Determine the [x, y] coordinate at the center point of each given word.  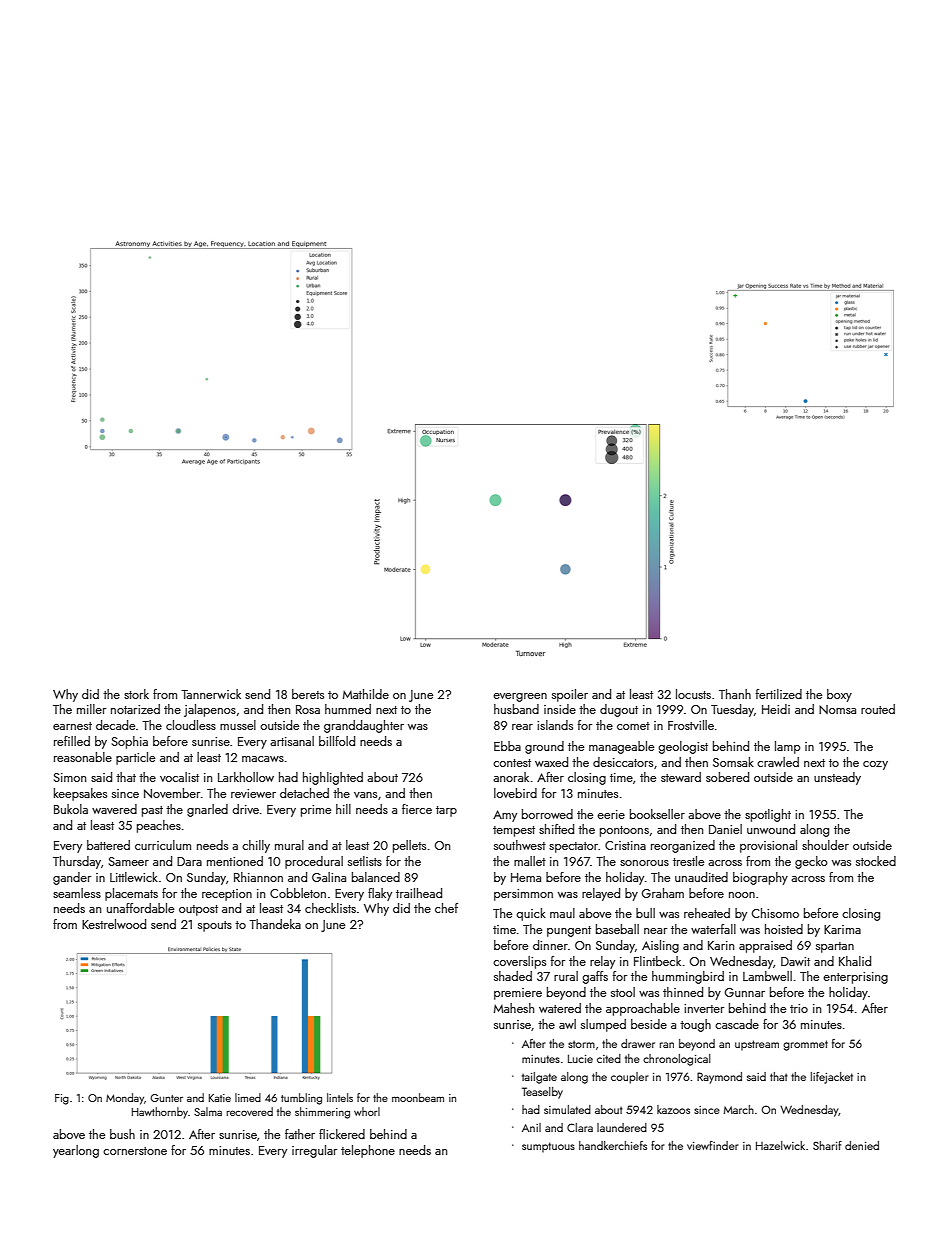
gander [72, 878]
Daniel [725, 829]
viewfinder [713, 1145]
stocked [876, 861]
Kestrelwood [114, 924]
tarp [446, 811]
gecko [811, 862]
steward [681, 777]
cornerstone [135, 1151]
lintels [340, 1097]
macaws [263, 759]
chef [446, 908]
